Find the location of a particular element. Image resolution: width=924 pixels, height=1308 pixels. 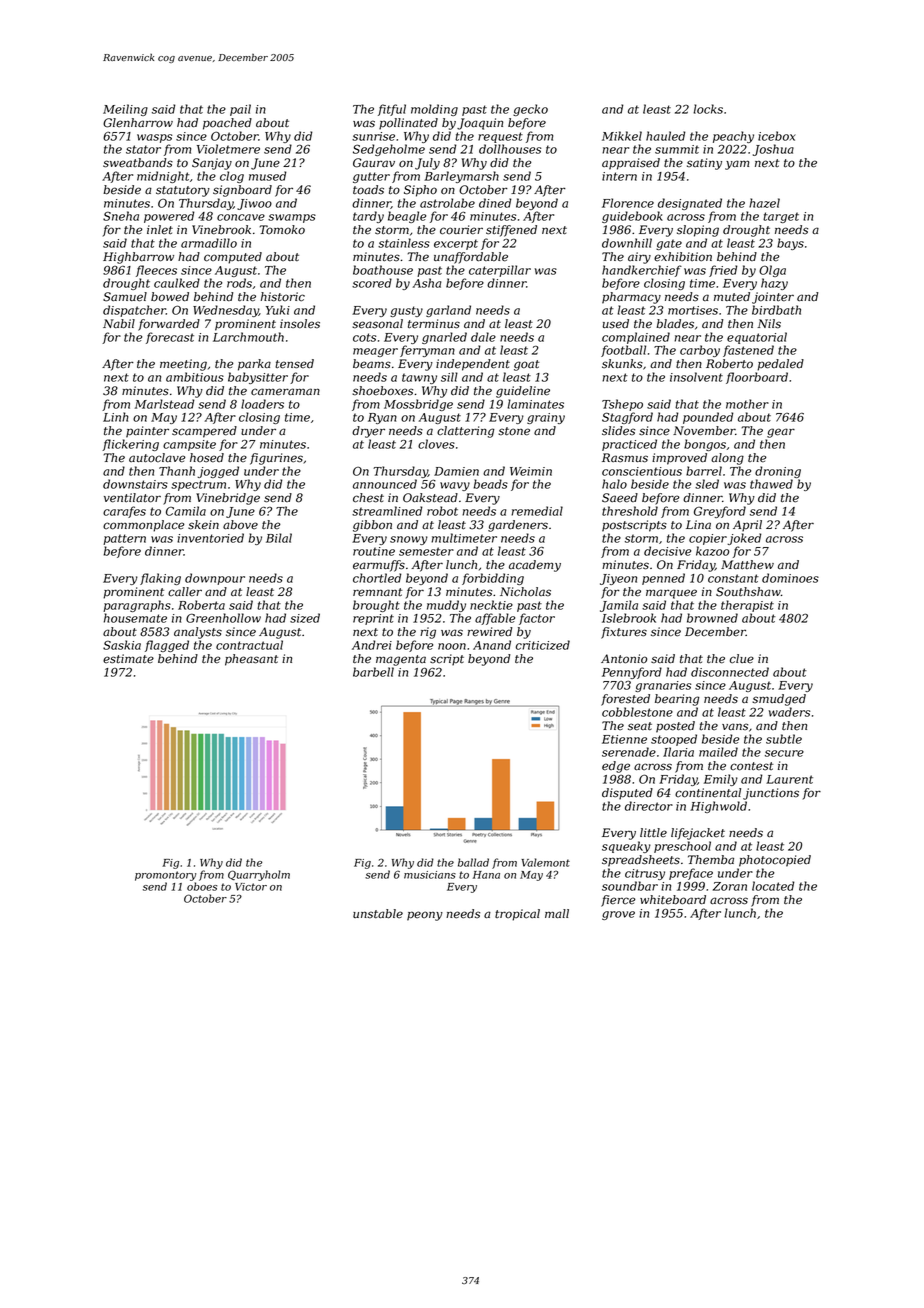

Nabil is located at coordinates (119, 324).
